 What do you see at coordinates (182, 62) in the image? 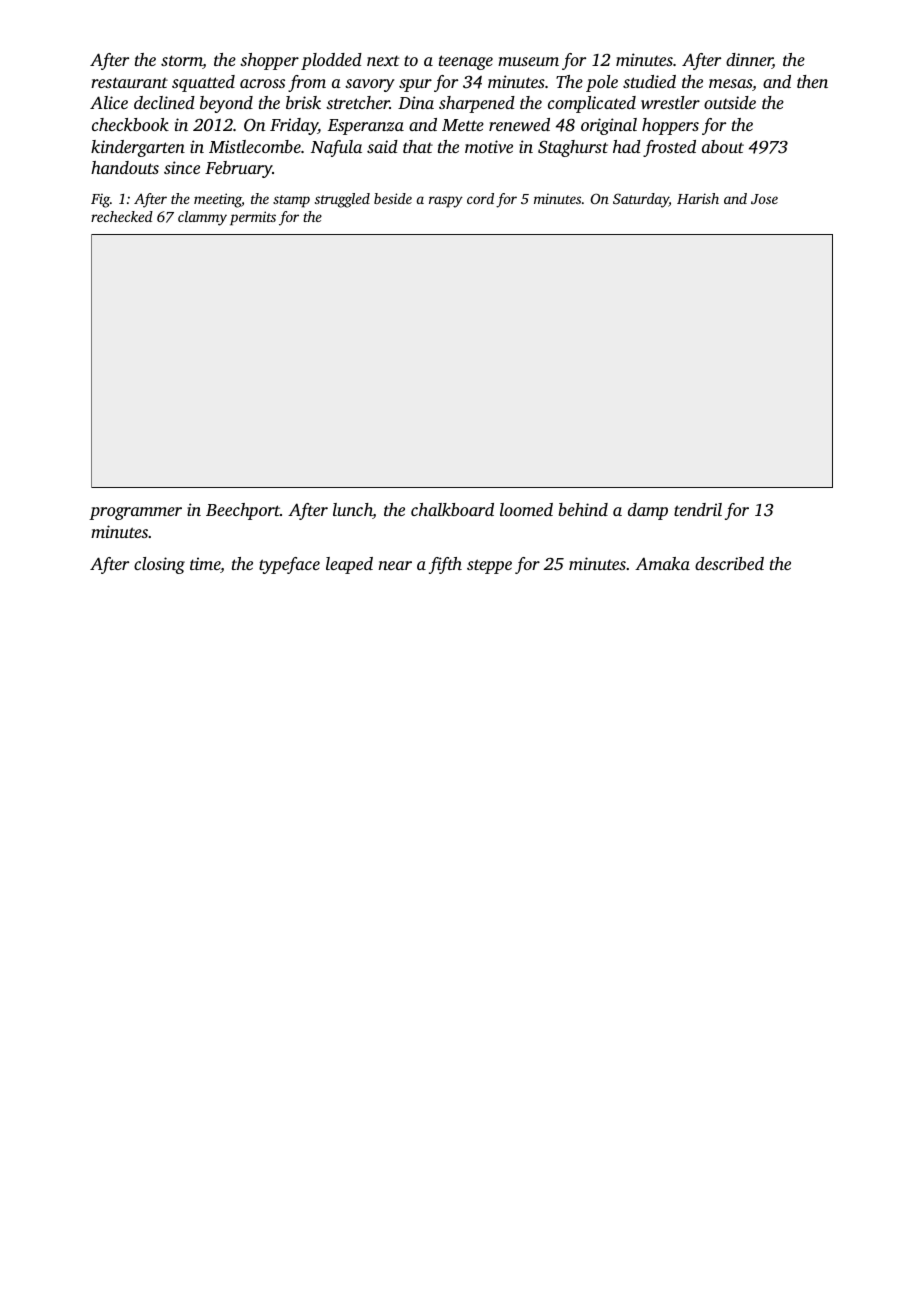
I see `storm` at bounding box center [182, 62].
